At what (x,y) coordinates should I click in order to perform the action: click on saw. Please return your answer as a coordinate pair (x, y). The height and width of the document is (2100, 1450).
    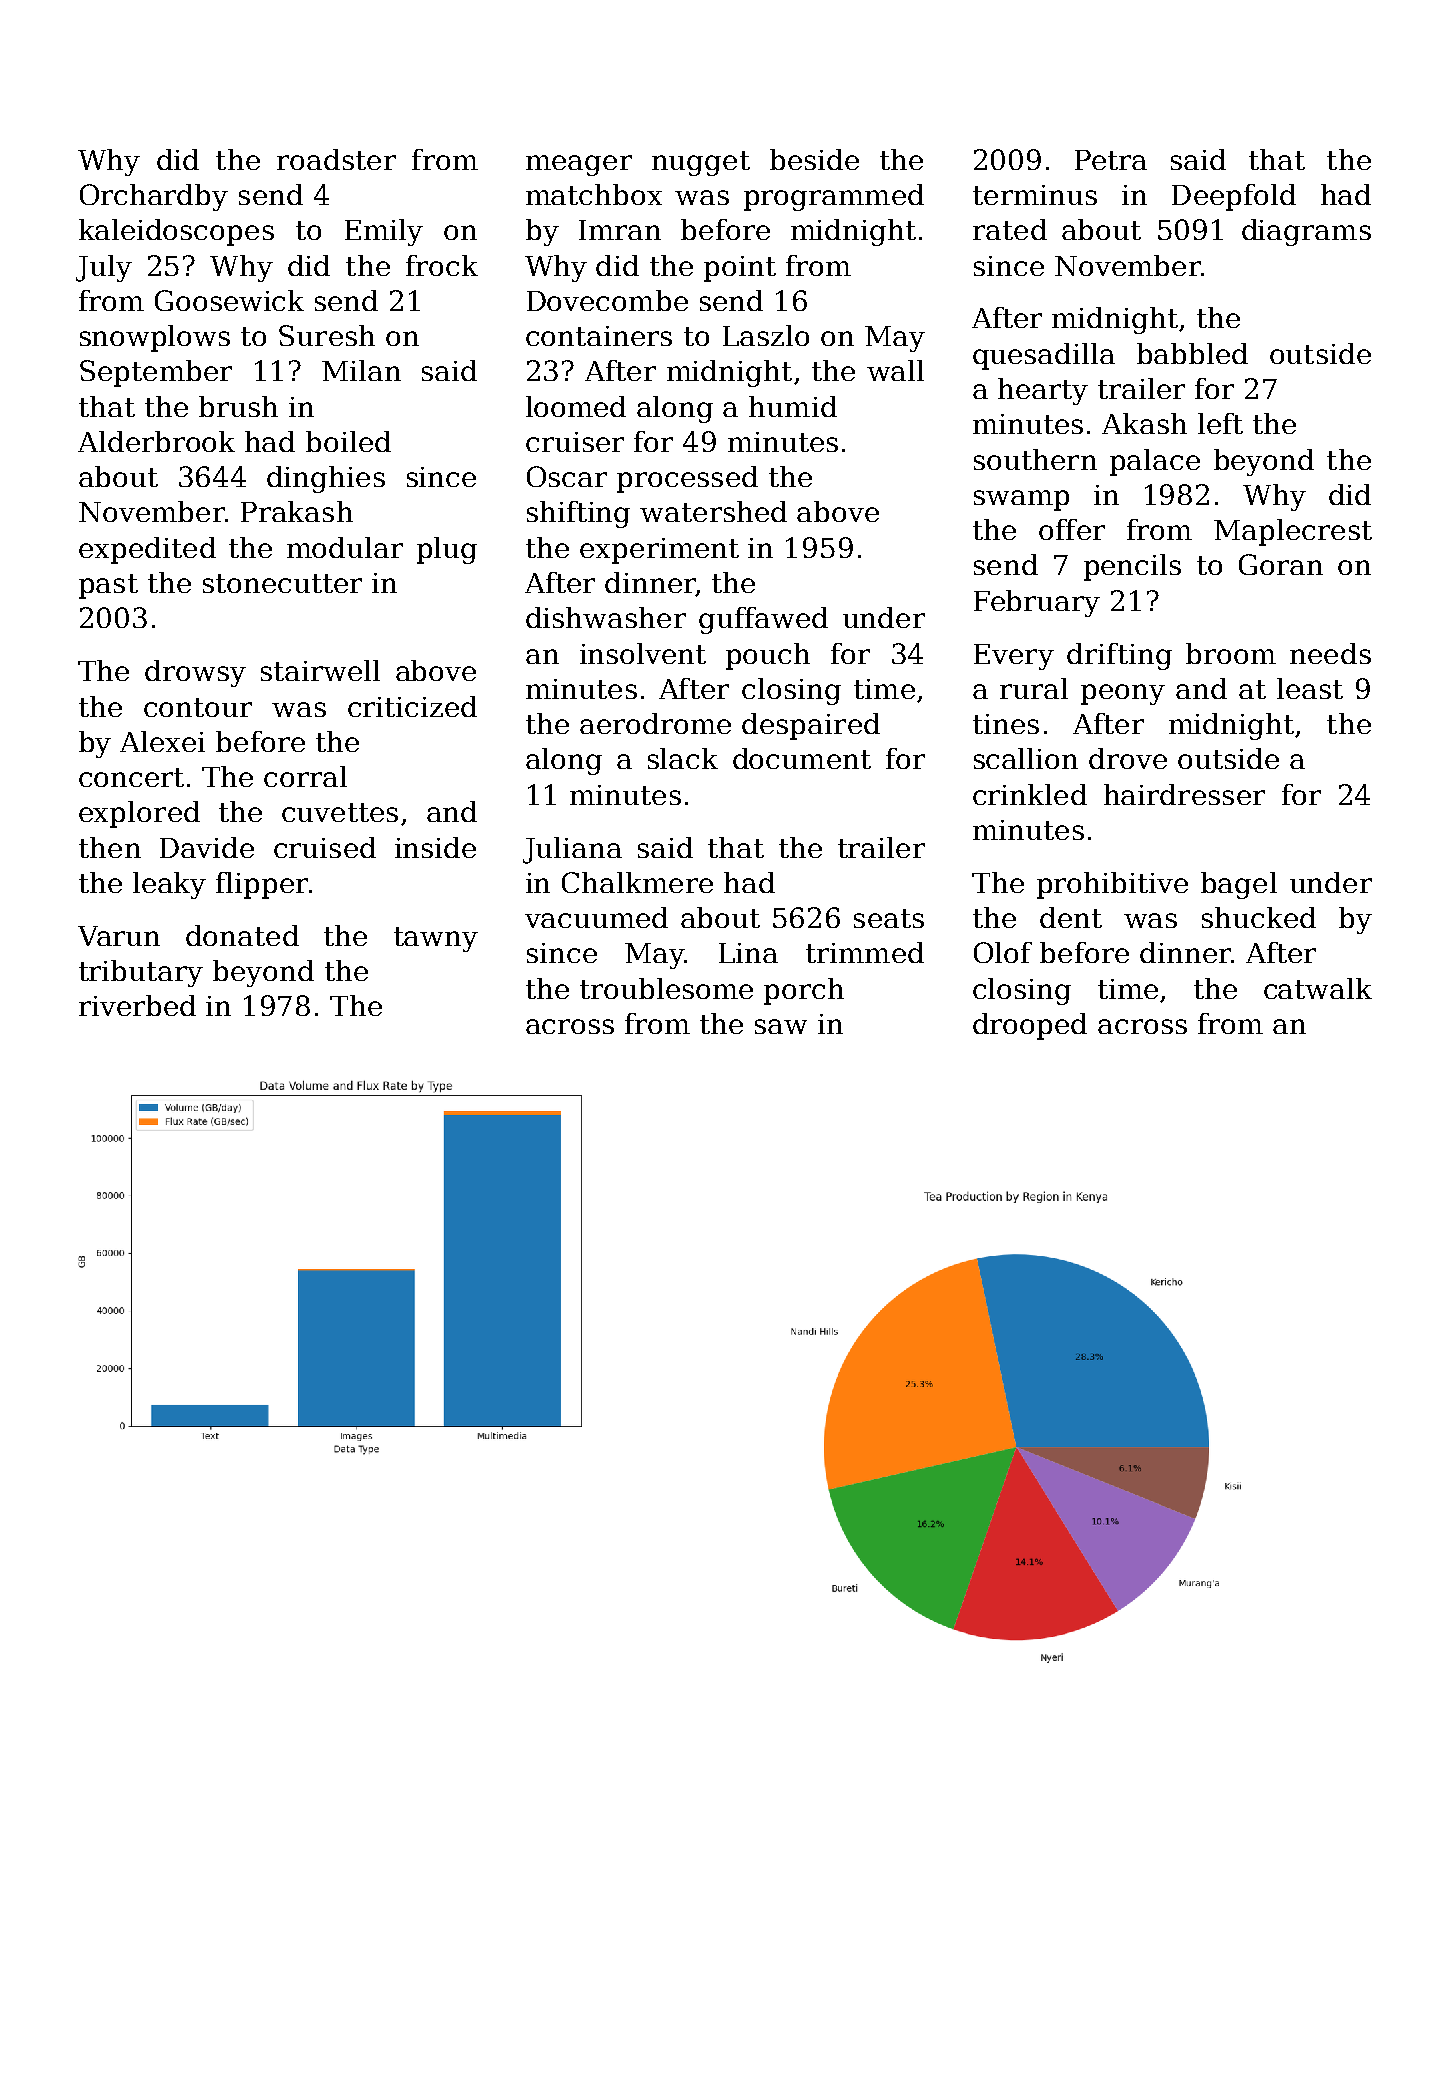
    Looking at the image, I should click on (781, 1026).
